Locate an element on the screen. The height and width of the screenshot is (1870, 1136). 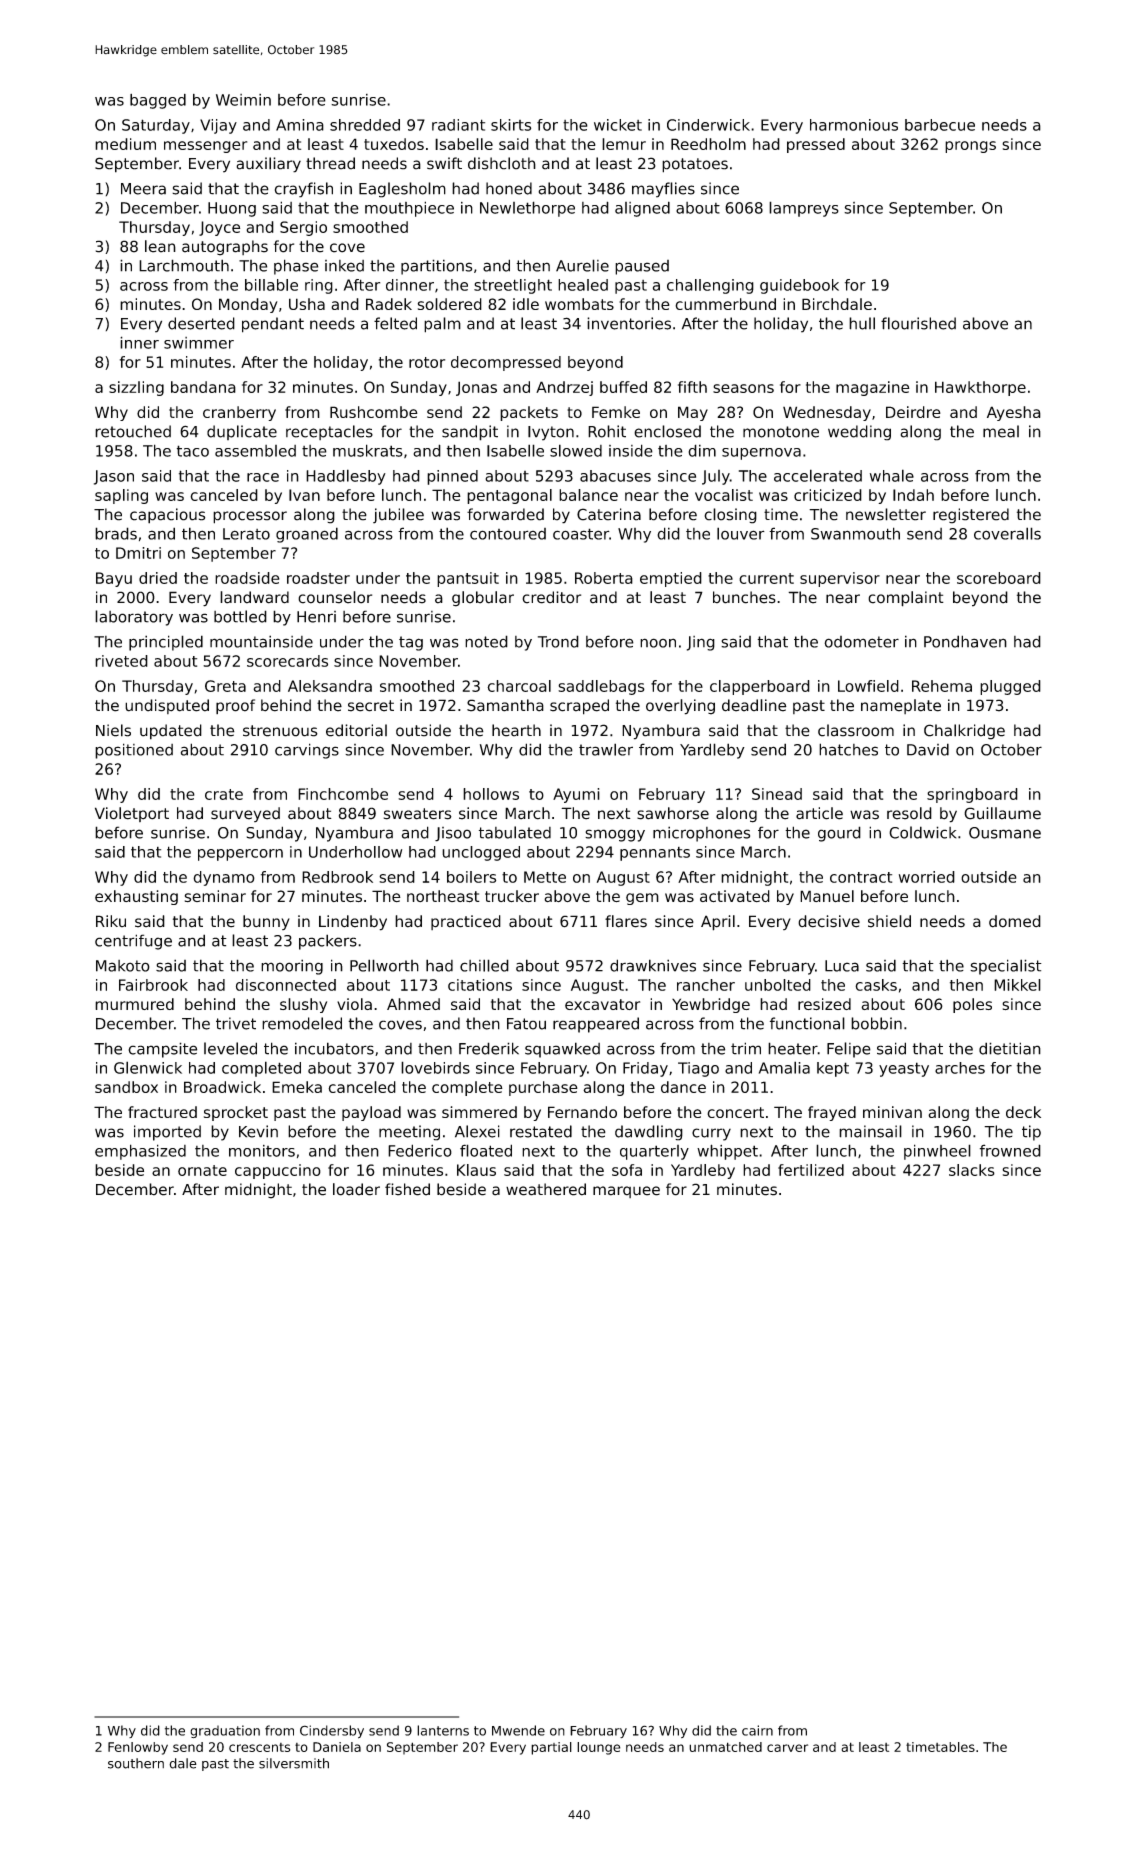
plugged is located at coordinates (1010, 687).
